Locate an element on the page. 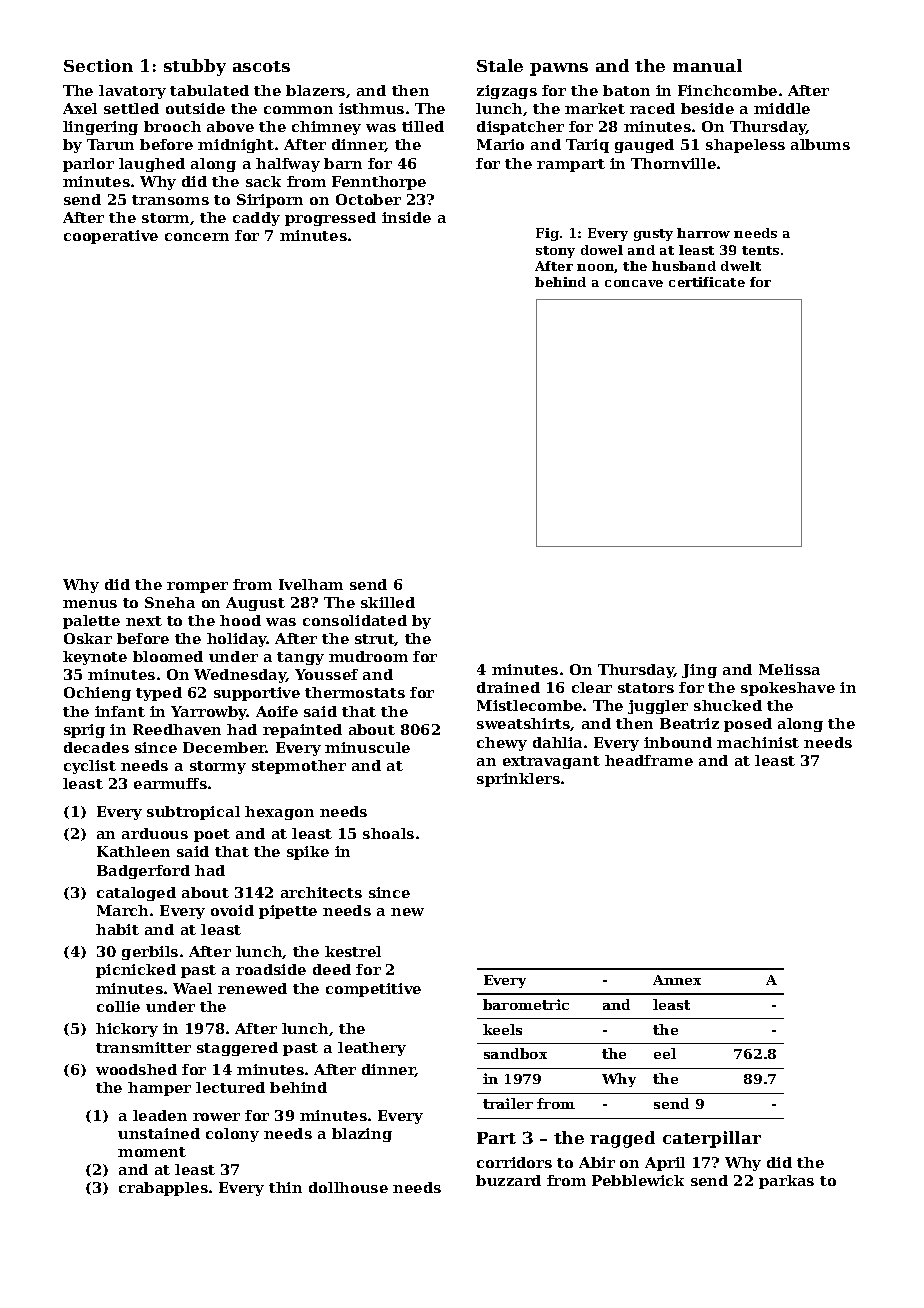 The height and width of the page is (1308, 924). albums is located at coordinates (820, 144).
